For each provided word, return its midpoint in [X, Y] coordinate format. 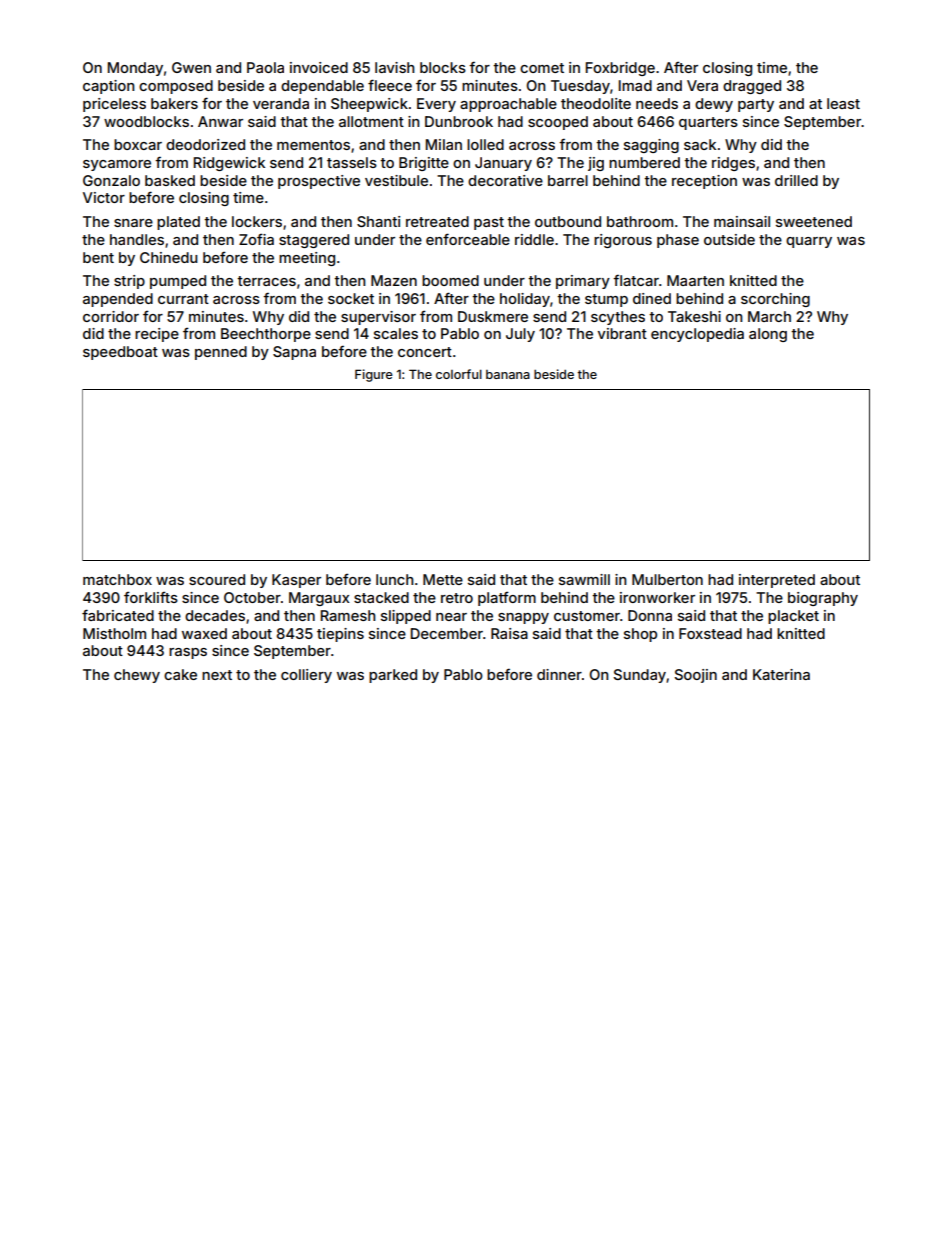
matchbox [117, 579]
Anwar [220, 121]
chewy [137, 676]
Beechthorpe [266, 335]
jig [596, 164]
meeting [307, 259]
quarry [809, 242]
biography [823, 599]
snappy [523, 618]
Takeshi [694, 316]
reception [704, 182]
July [520, 335]
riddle [534, 239]
